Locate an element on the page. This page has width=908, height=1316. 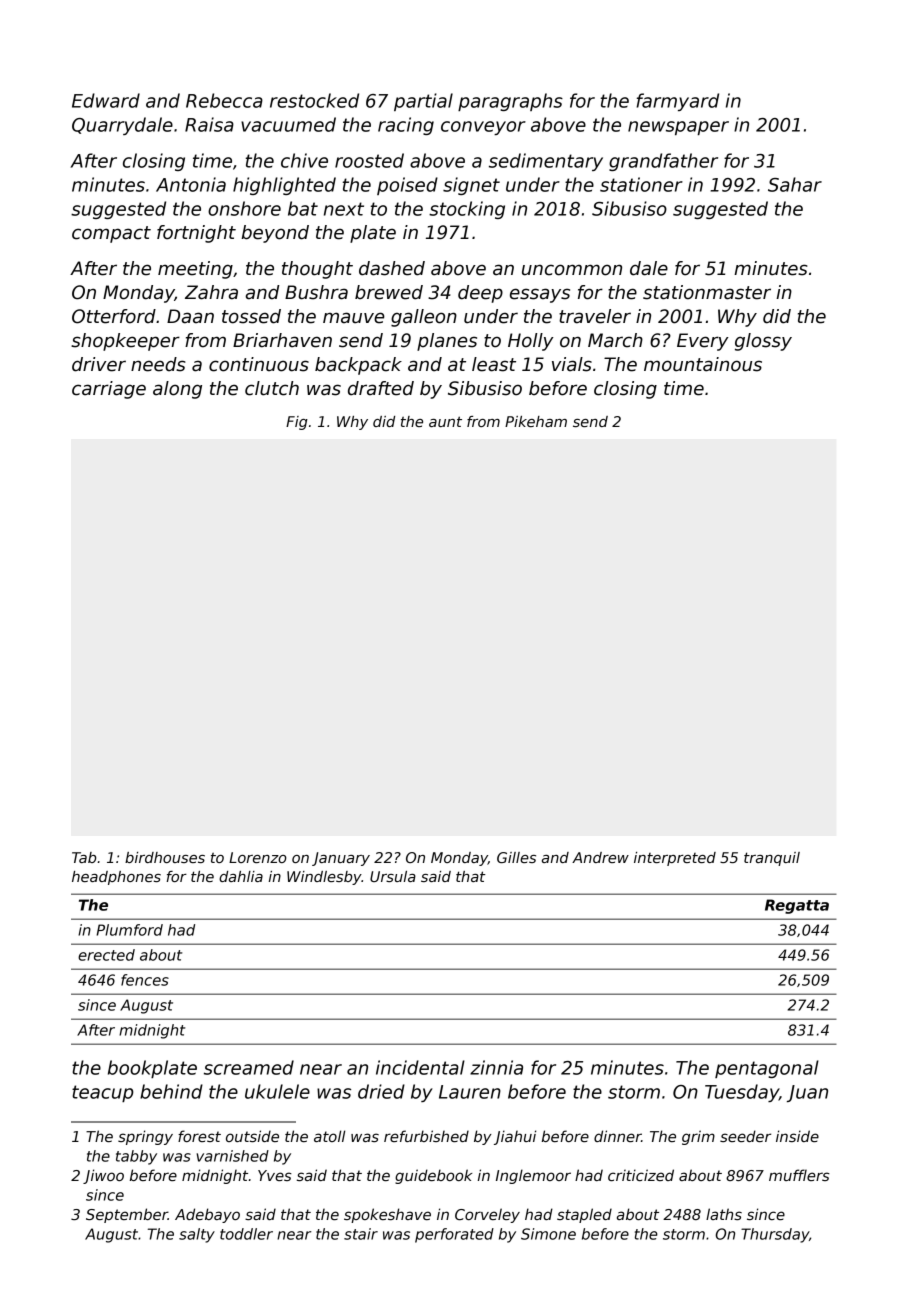
carriage is located at coordinates (109, 390).
